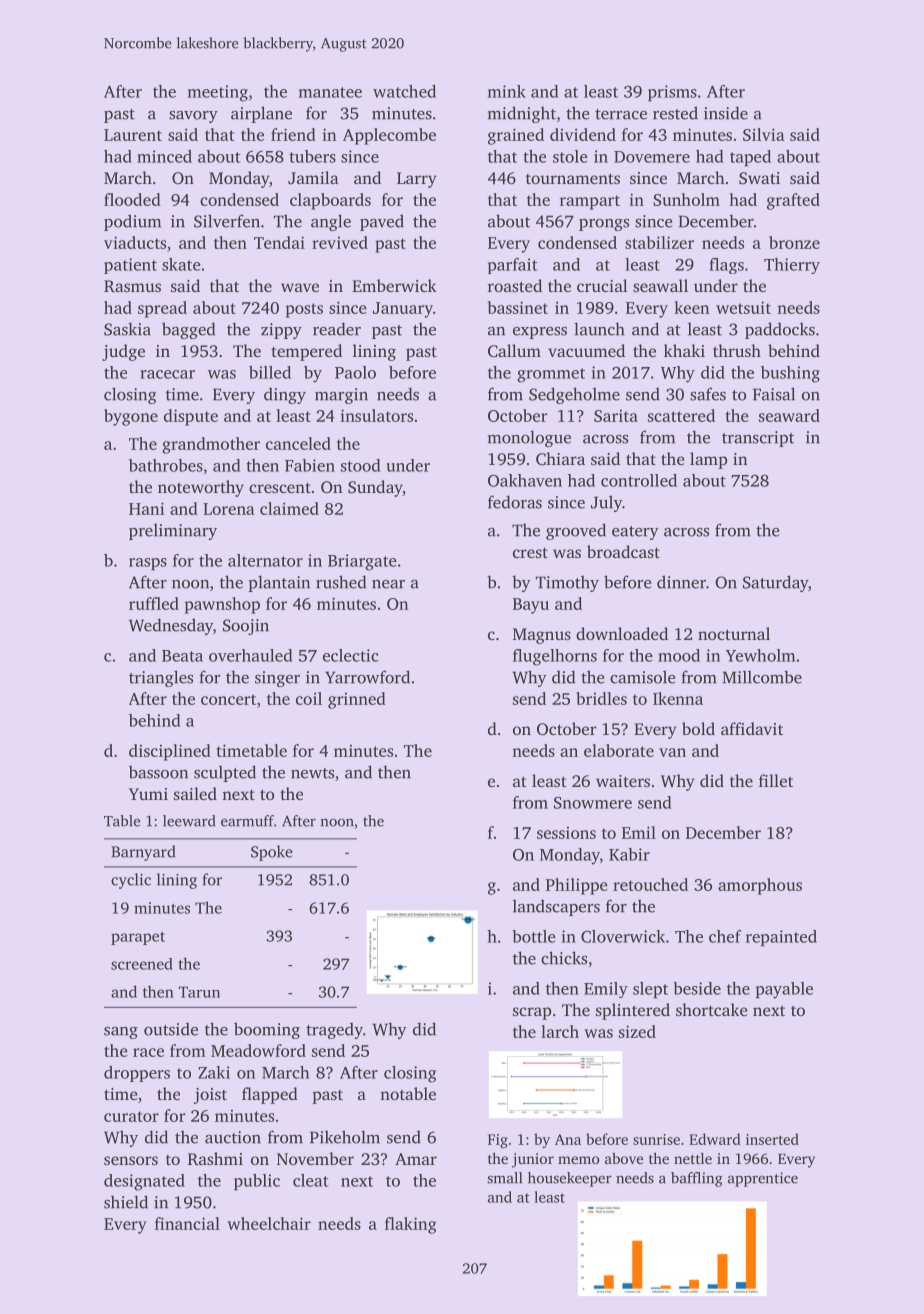 This image has width=924, height=1314. Describe the element at coordinates (672, 93) in the image. I see `prisms` at that location.
